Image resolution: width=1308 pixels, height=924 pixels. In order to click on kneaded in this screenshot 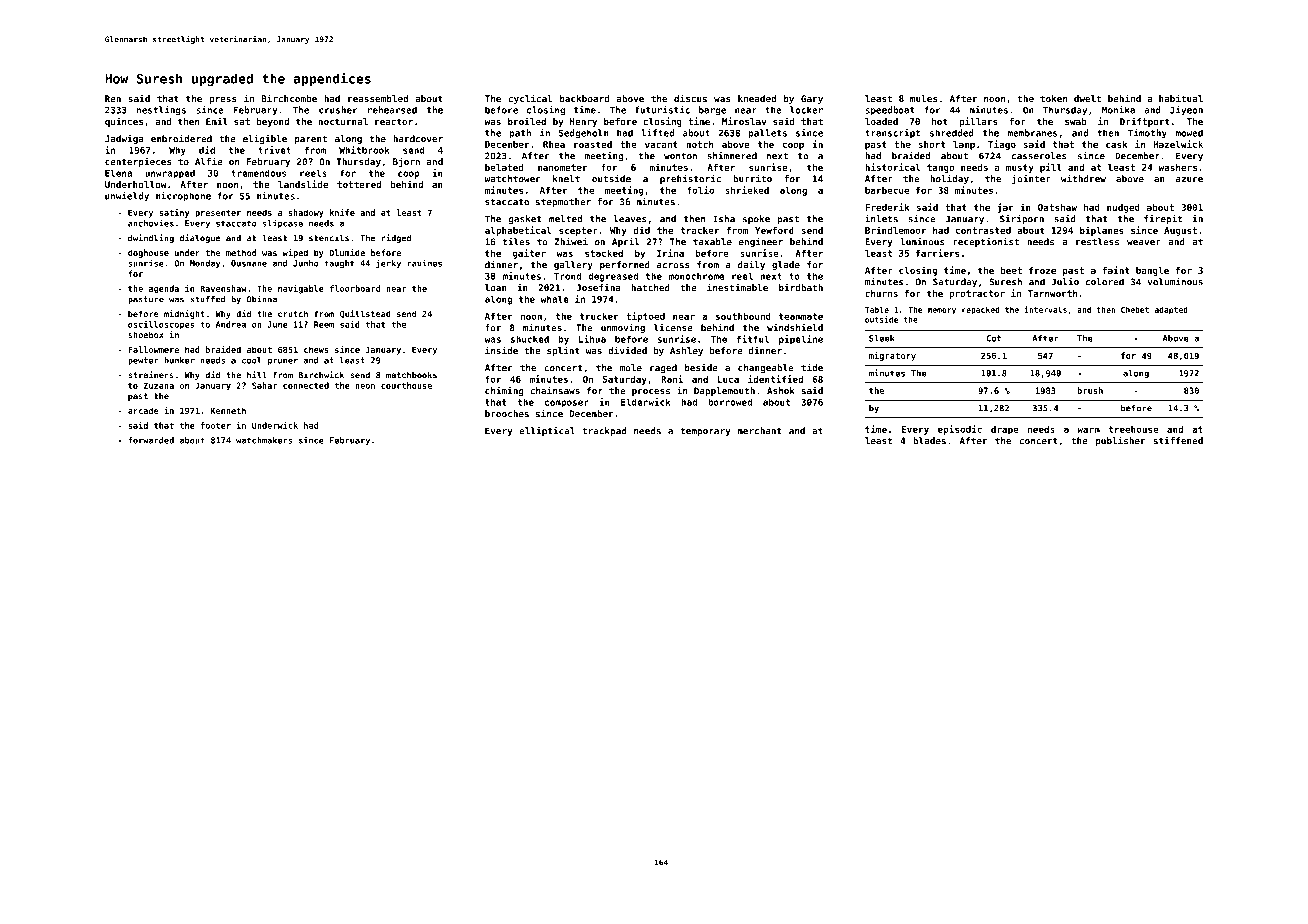, I will do `click(757, 98)`.
